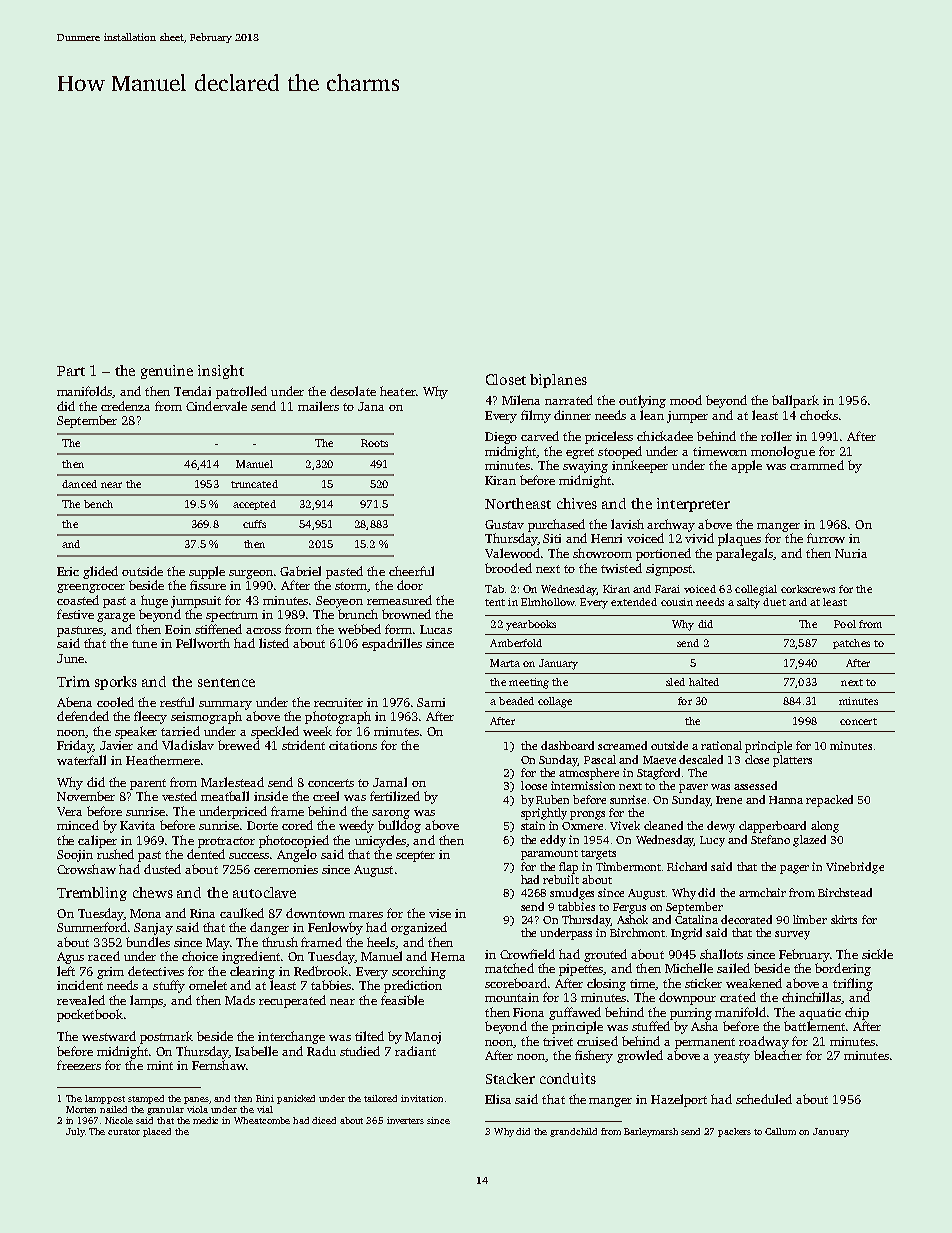 Image resolution: width=952 pixels, height=1233 pixels. What do you see at coordinates (79, 1065) in the screenshot?
I see `freezers` at bounding box center [79, 1065].
